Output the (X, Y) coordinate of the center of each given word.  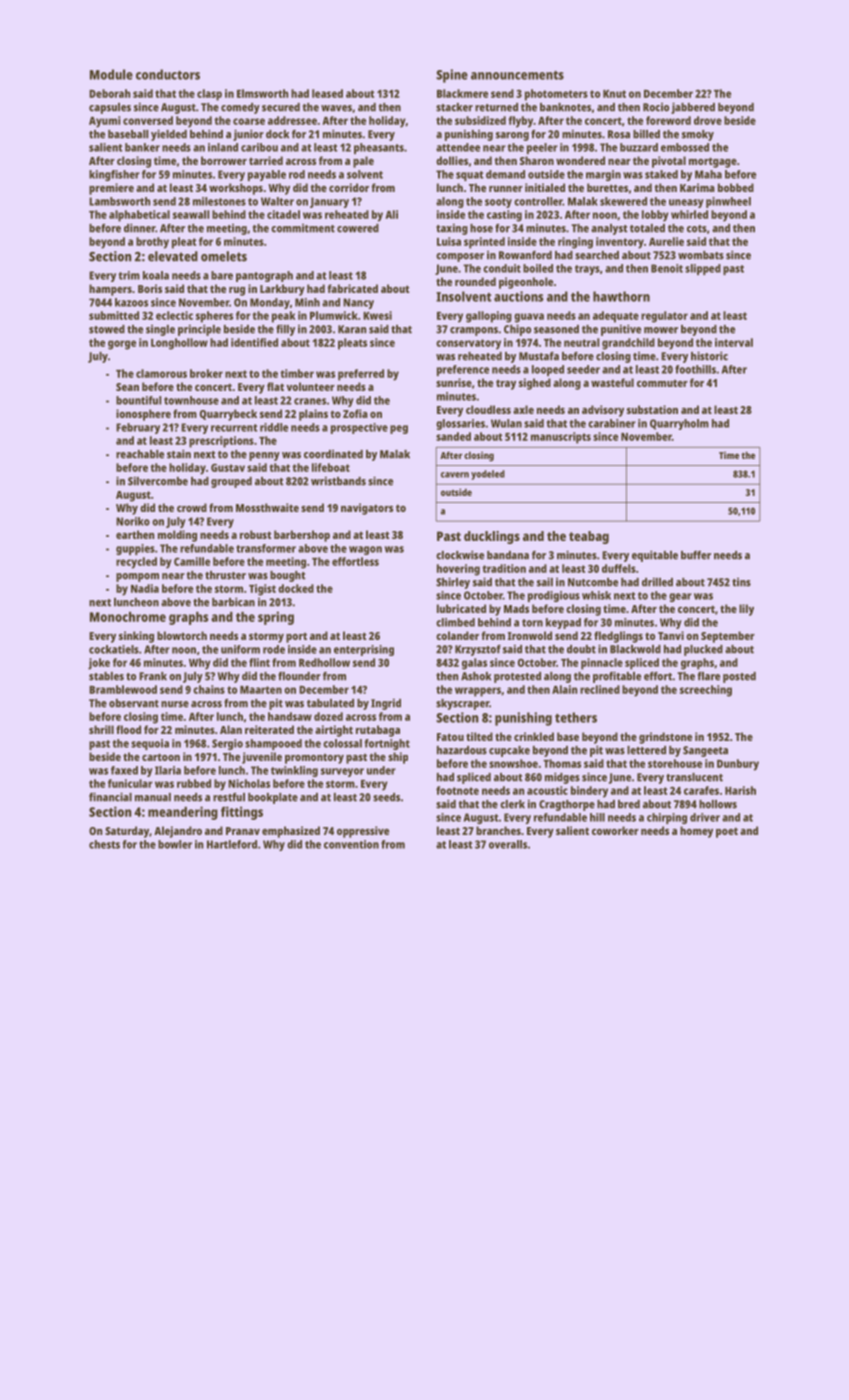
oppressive (363, 832)
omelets (224, 256)
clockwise (460, 555)
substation (652, 409)
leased (327, 93)
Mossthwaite (267, 507)
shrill (101, 729)
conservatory (468, 344)
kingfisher (114, 175)
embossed (685, 147)
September (728, 637)
